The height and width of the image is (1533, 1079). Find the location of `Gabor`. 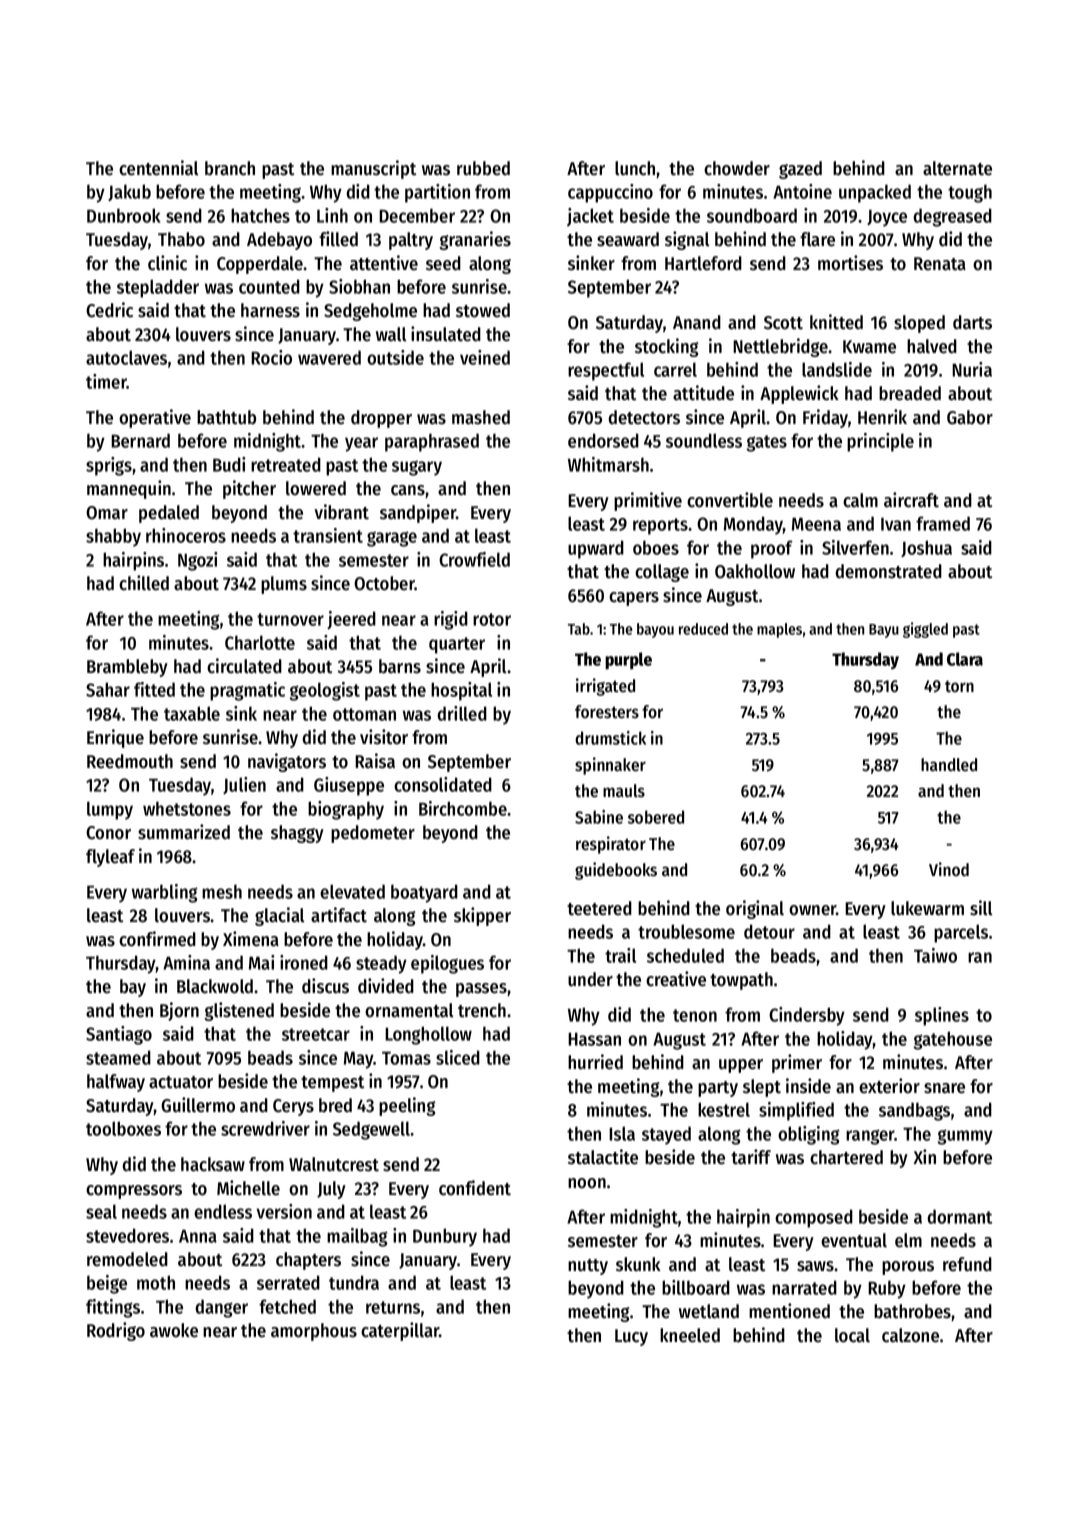

Gabor is located at coordinates (970, 417).
